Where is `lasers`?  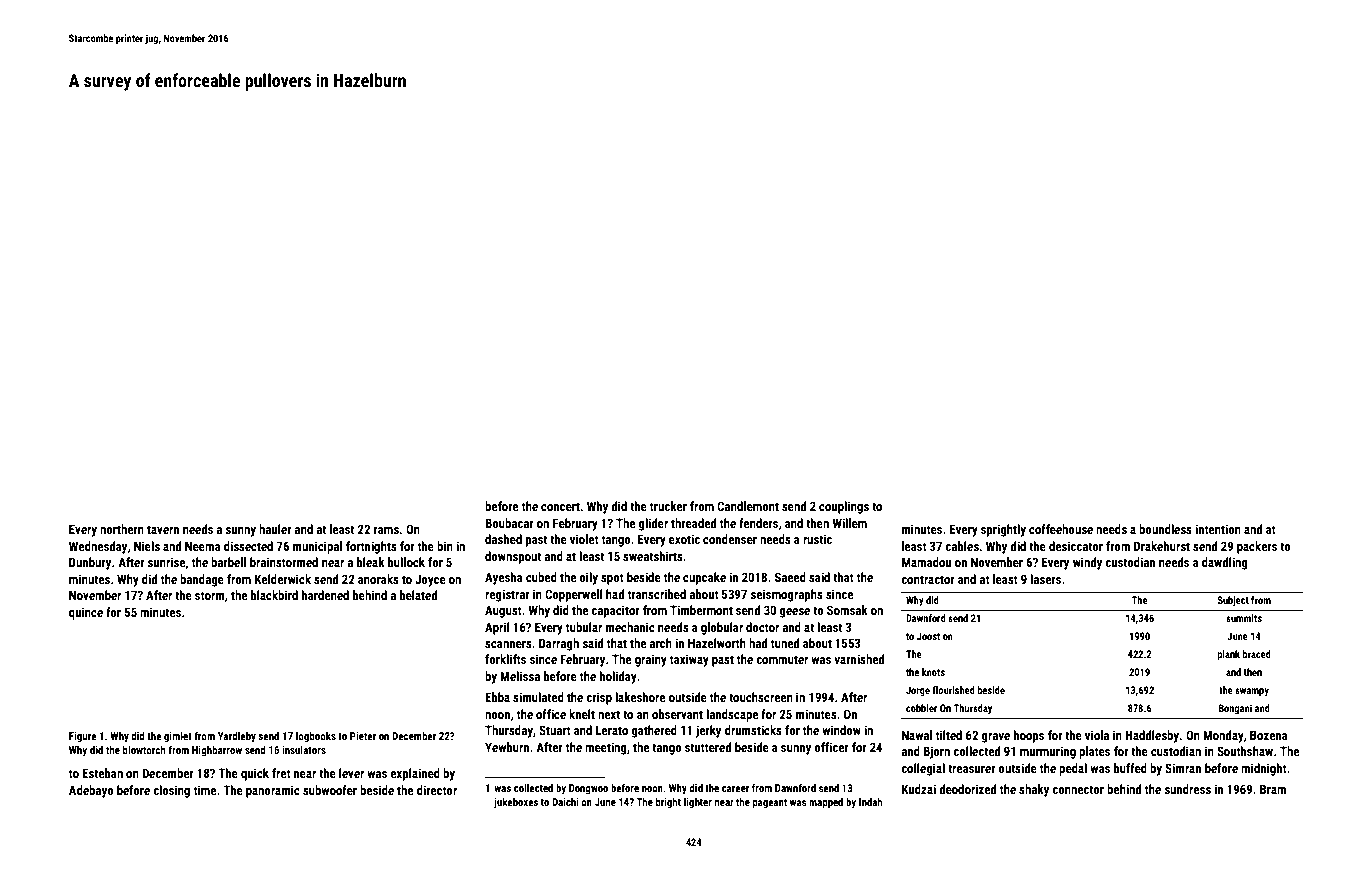
lasers is located at coordinates (1045, 579).
